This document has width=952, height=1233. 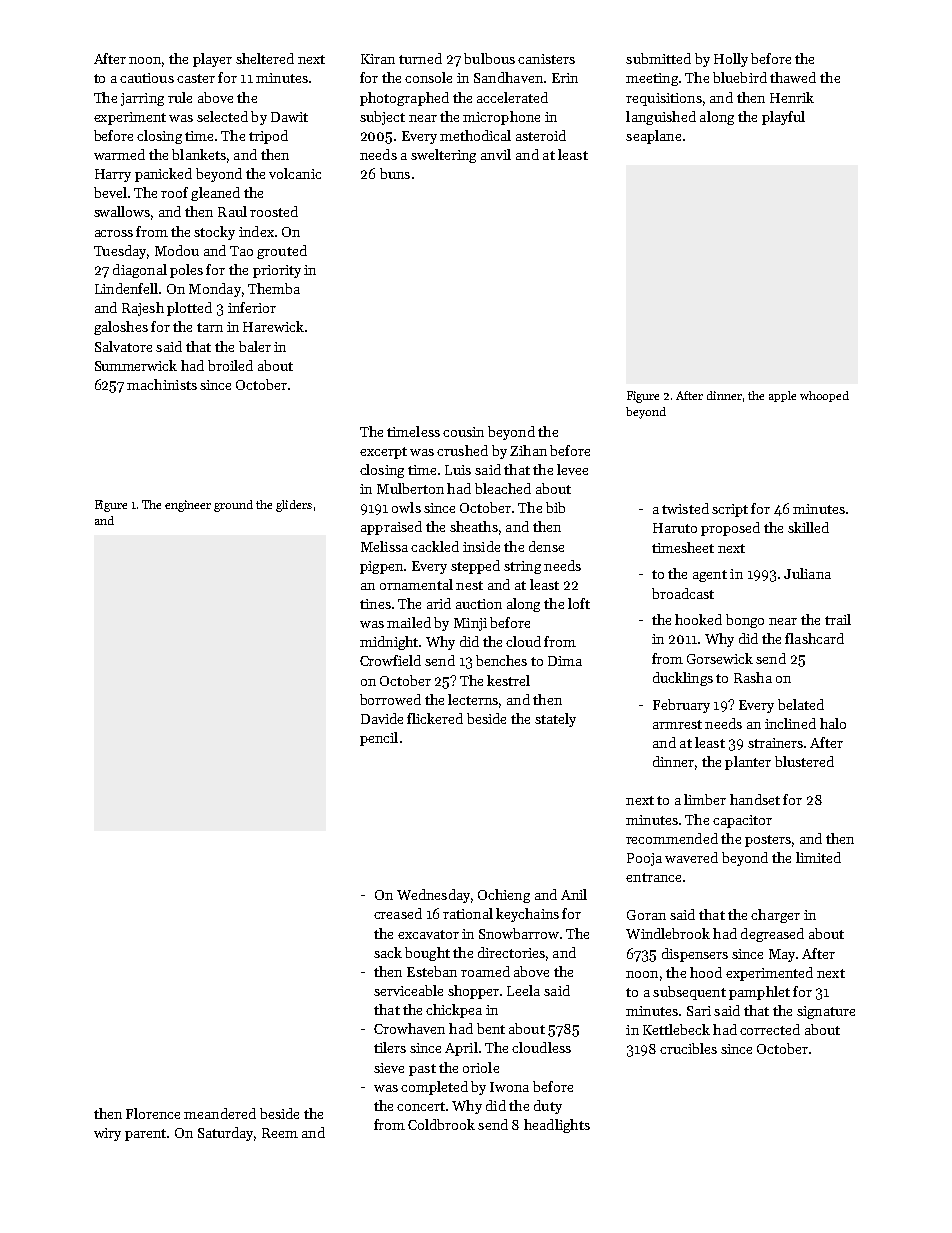 What do you see at coordinates (689, 993) in the document?
I see `subsequent` at bounding box center [689, 993].
